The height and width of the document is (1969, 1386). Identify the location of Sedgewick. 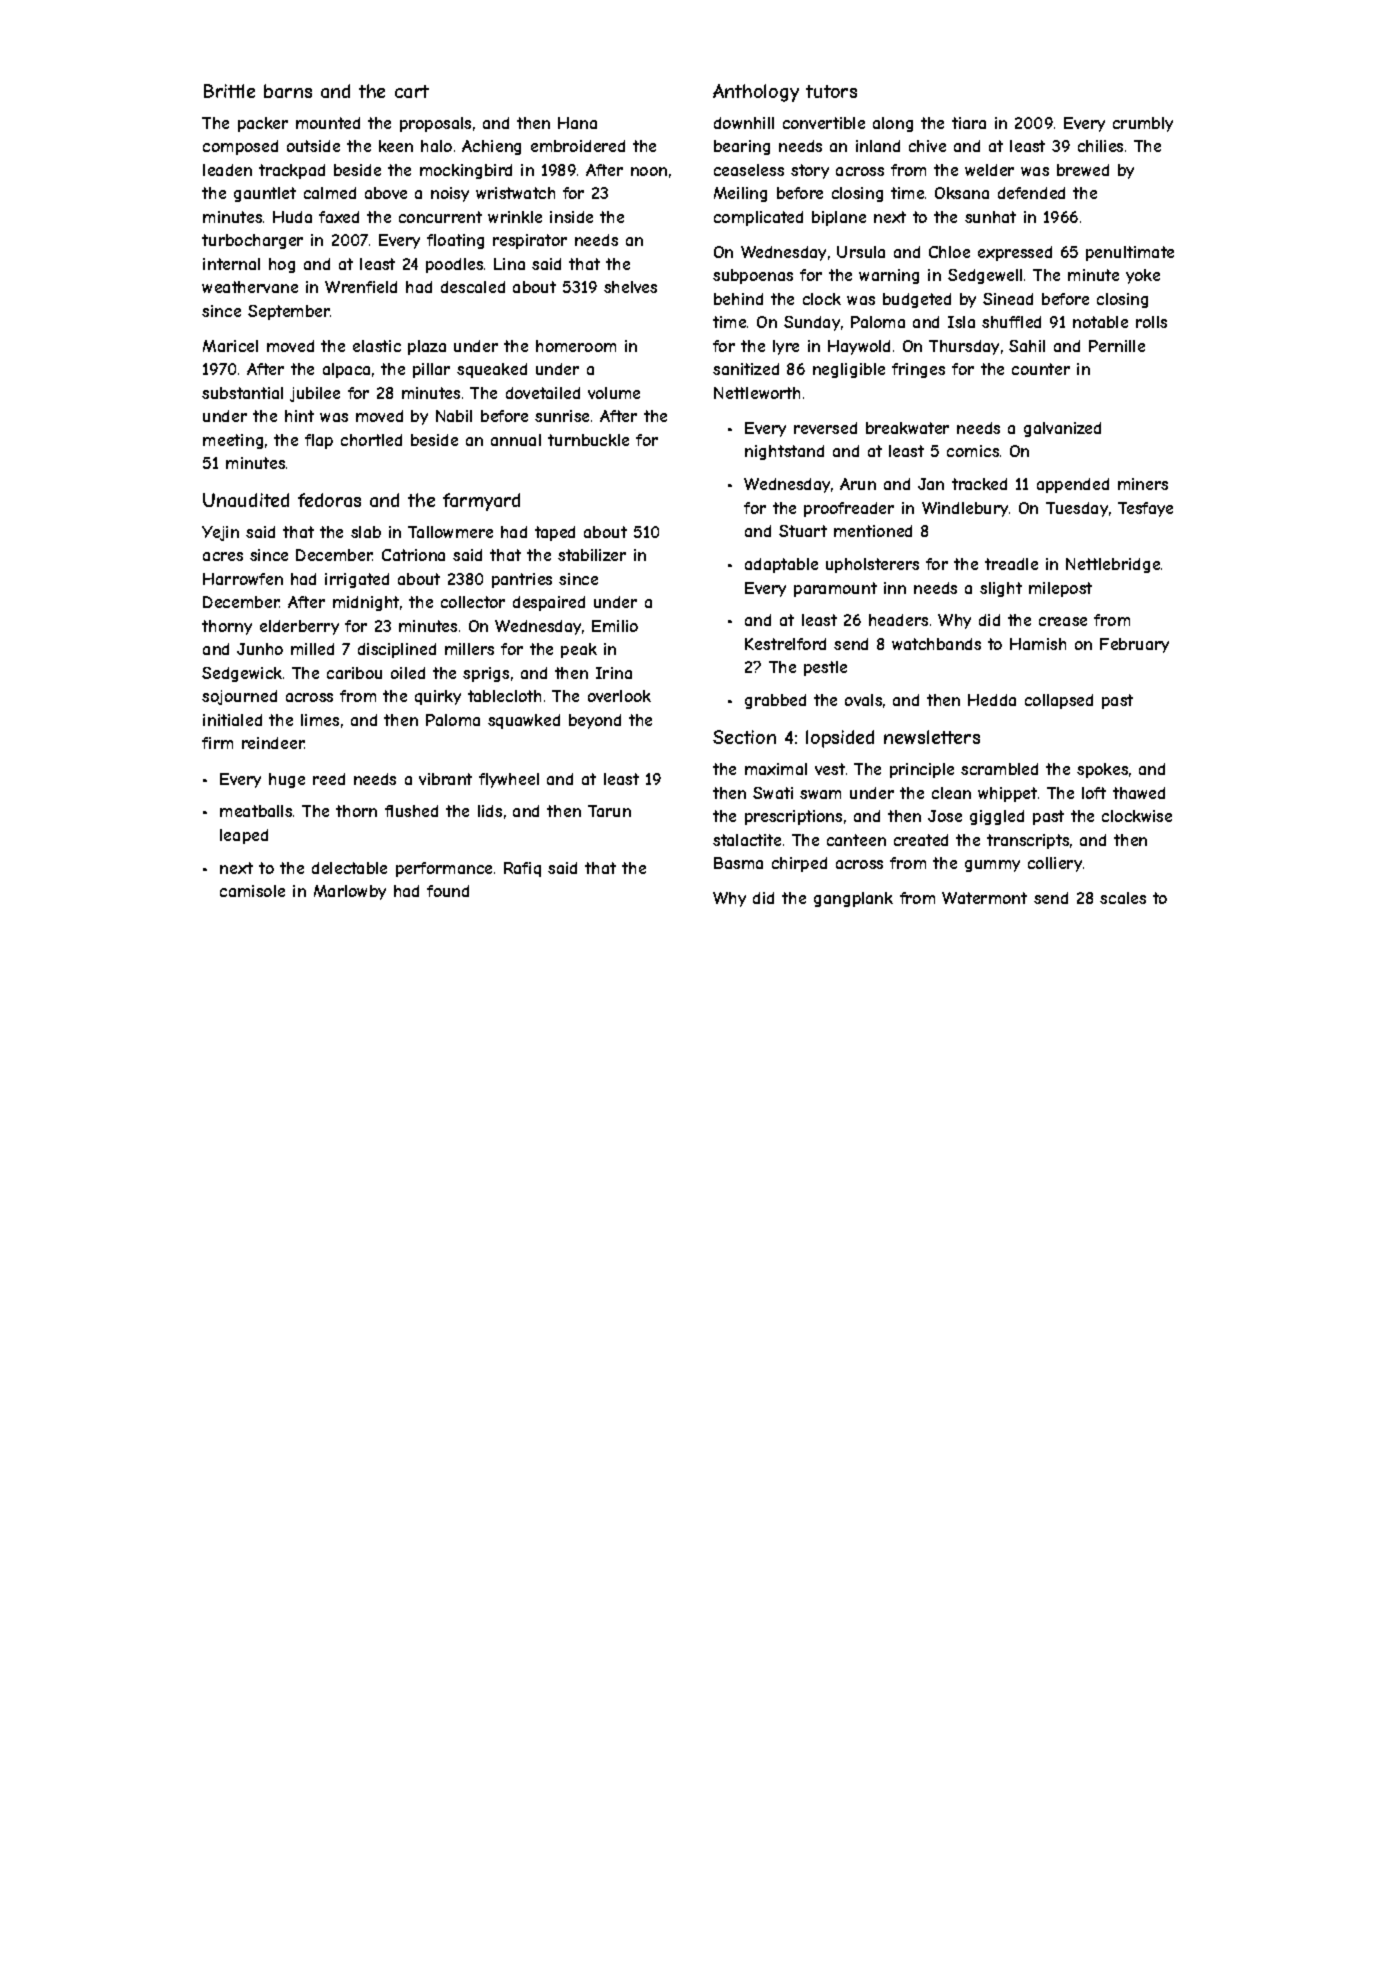
(242, 674).
